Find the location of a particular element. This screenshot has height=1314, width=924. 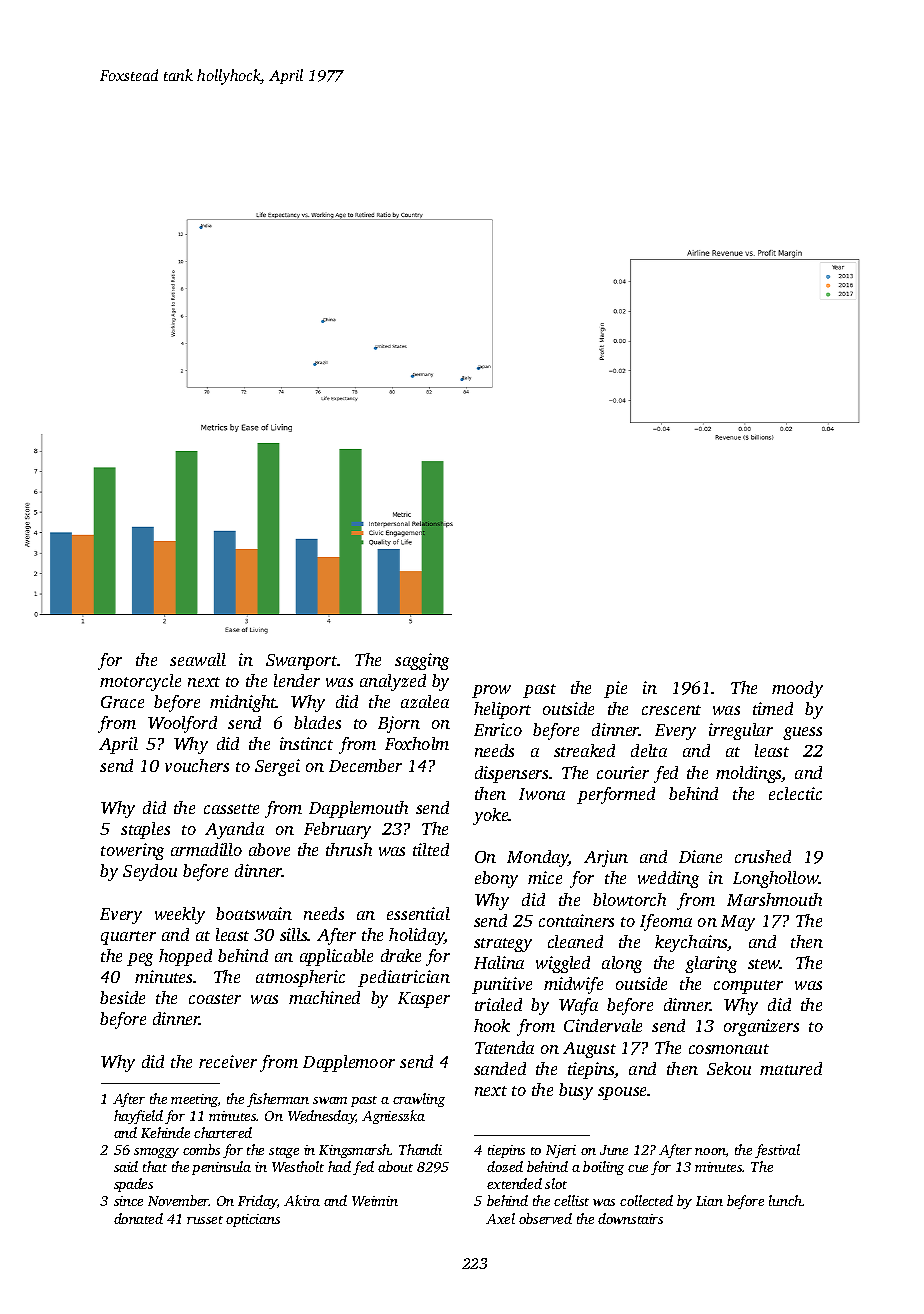

Marshmouth is located at coordinates (774, 899).
